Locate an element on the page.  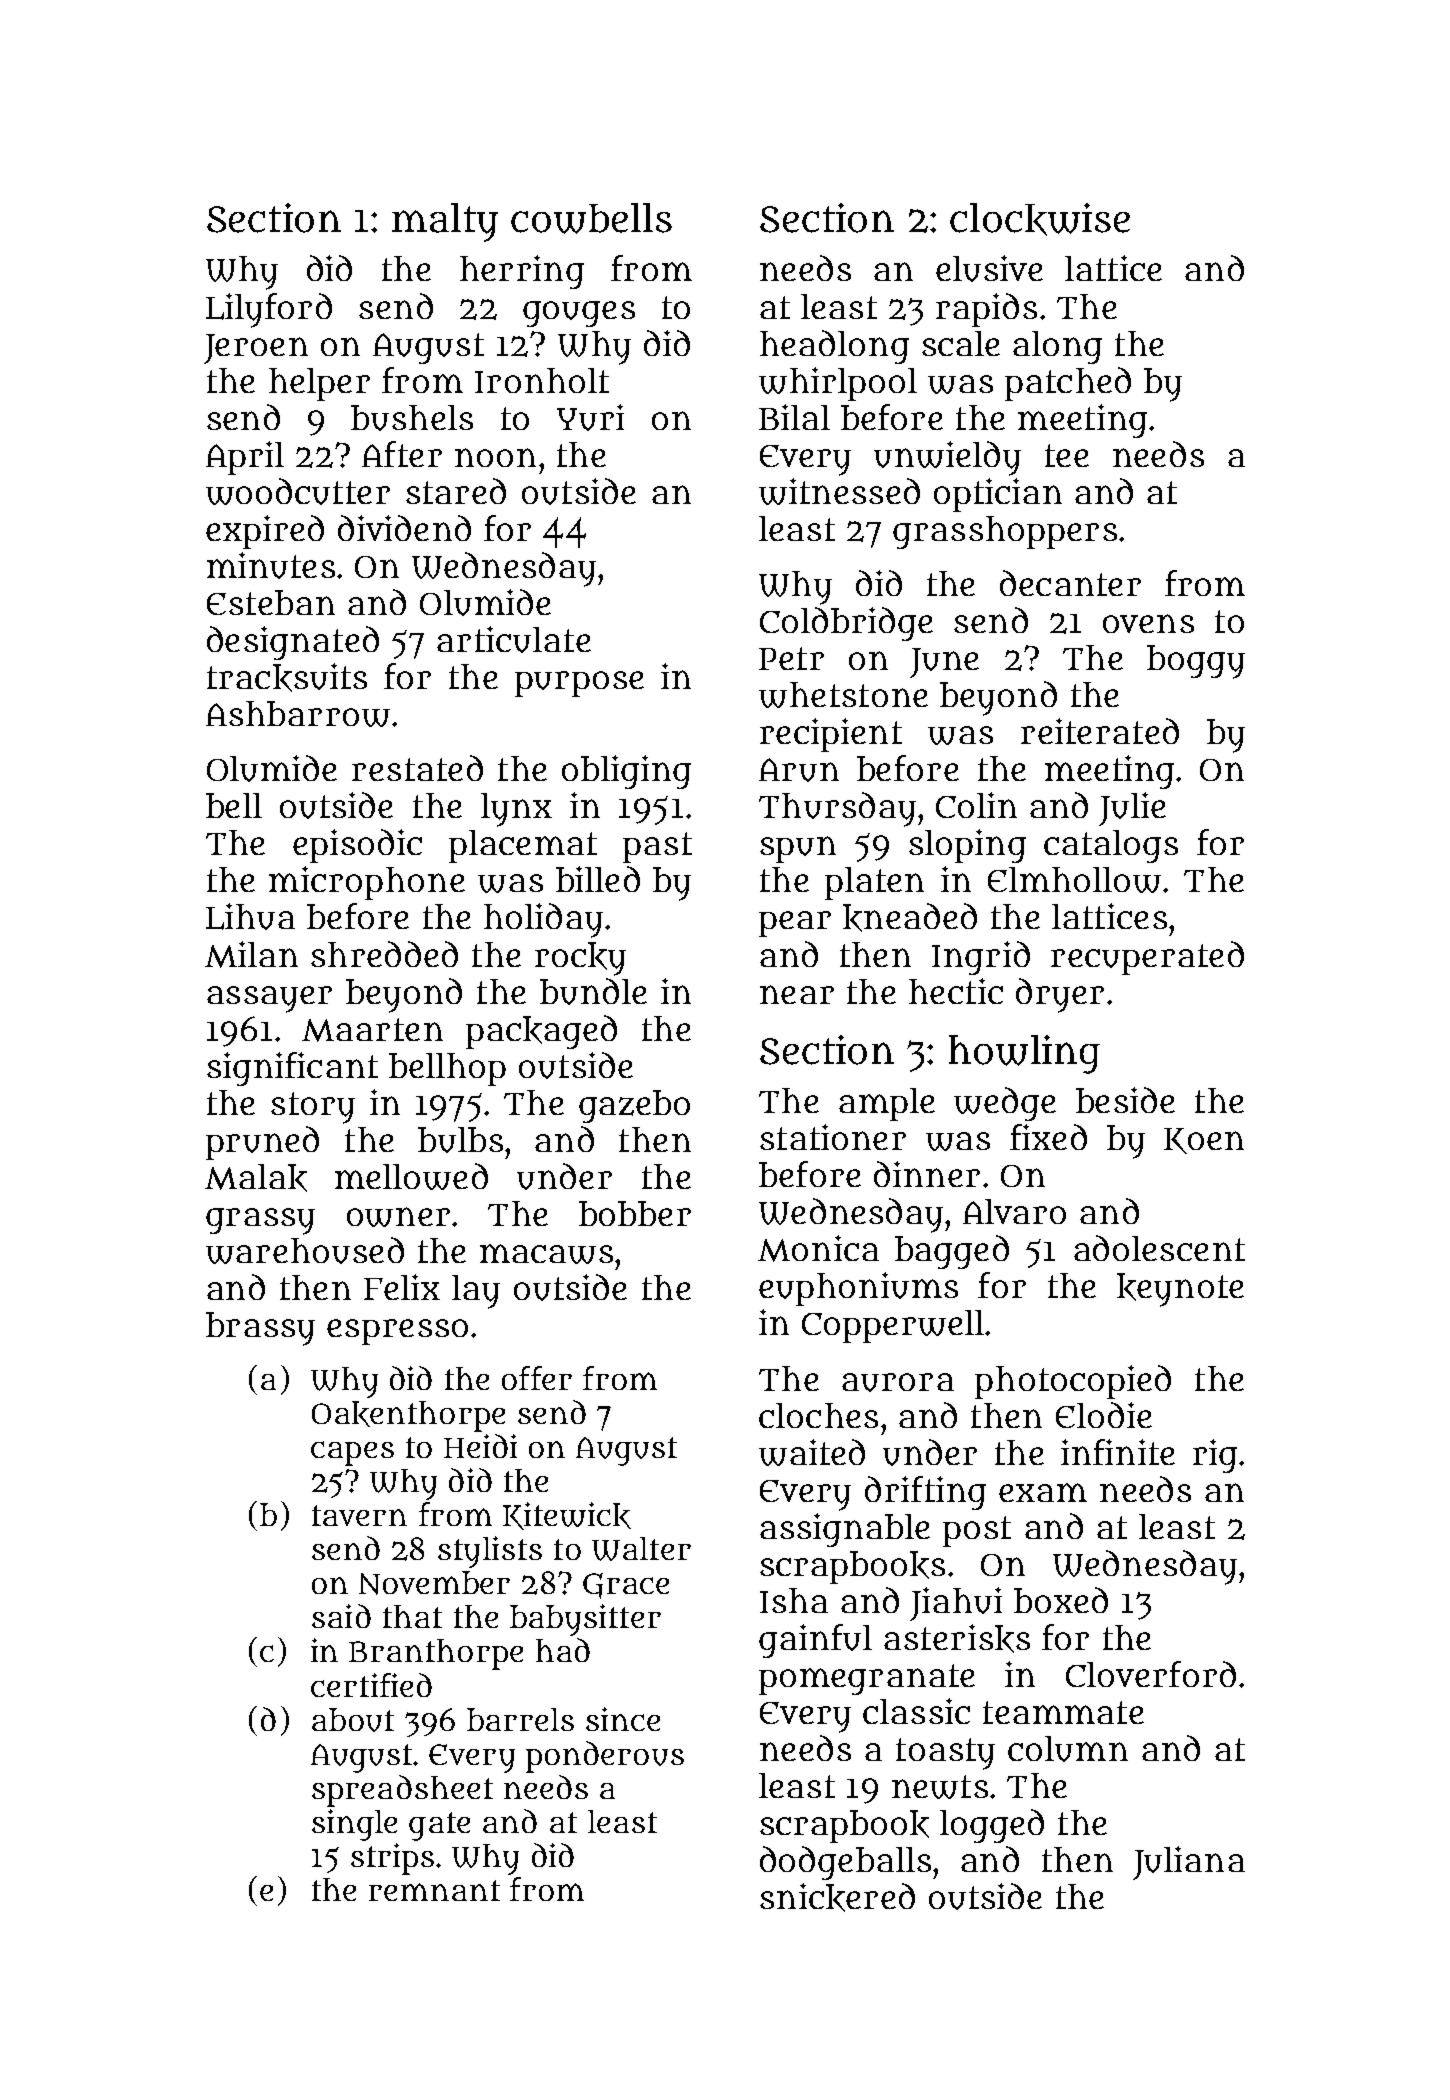
assayer is located at coordinates (269, 999).
